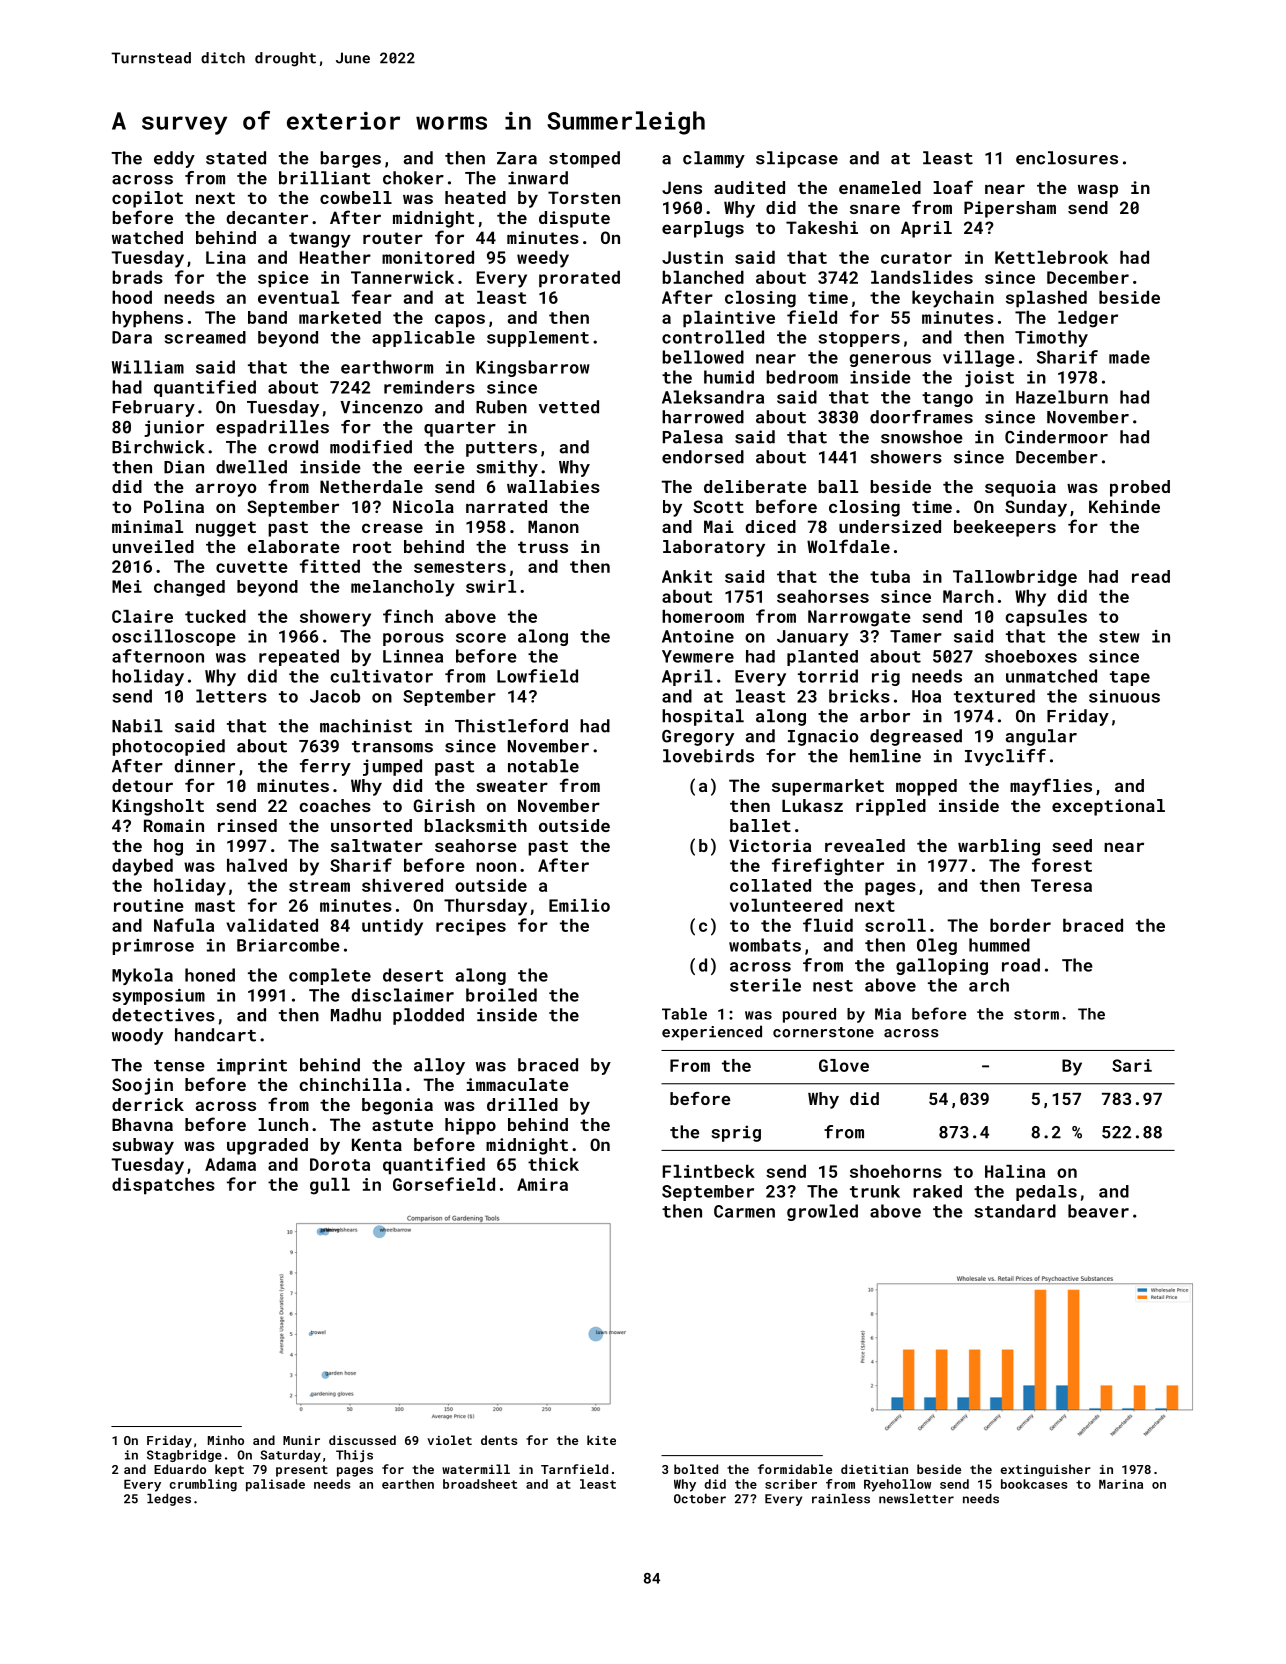 This screenshot has width=1286, height=1664. I want to click on sweater, so click(512, 786).
